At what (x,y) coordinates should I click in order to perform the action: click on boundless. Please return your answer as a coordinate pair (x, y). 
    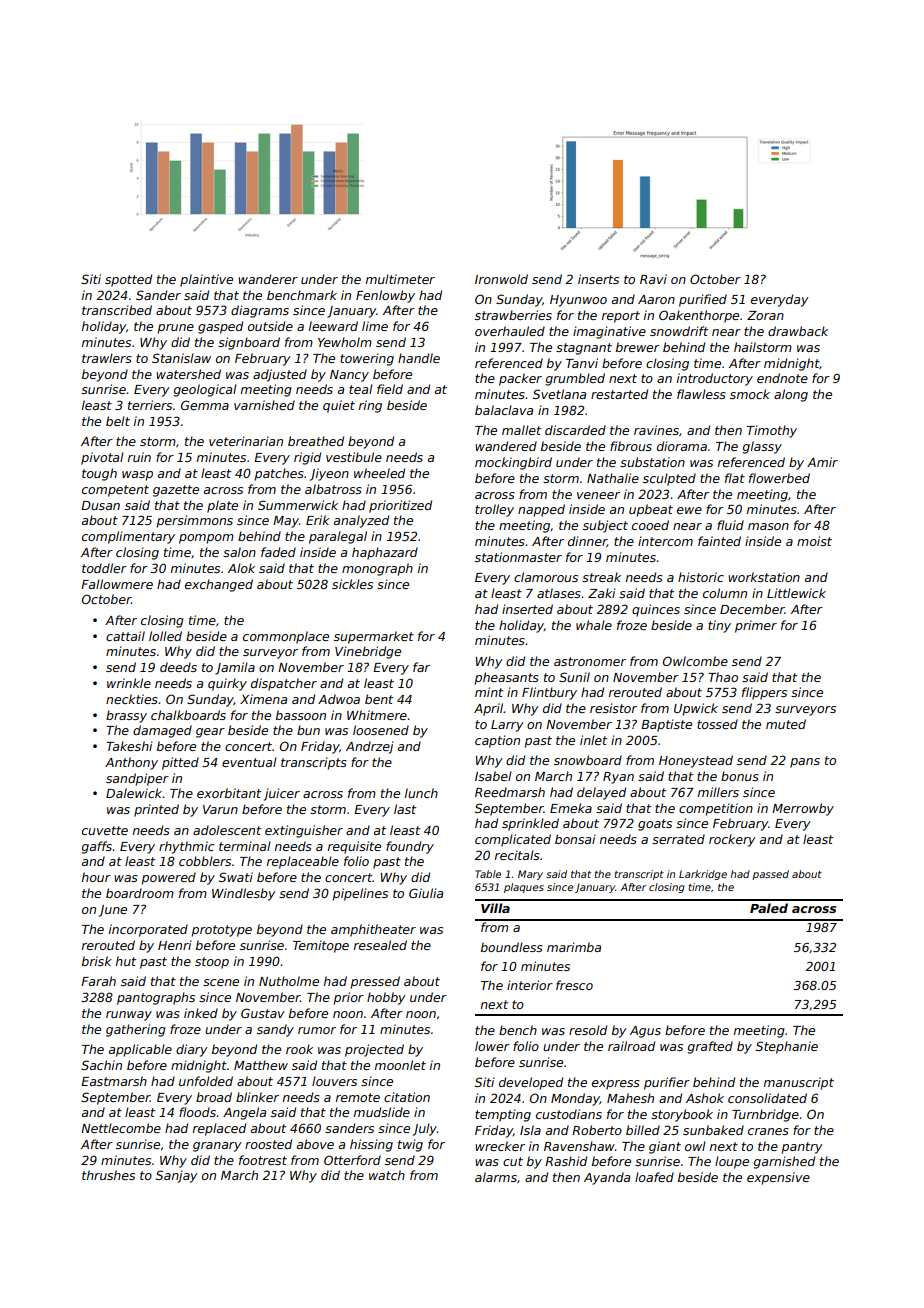
    Looking at the image, I should click on (511, 947).
